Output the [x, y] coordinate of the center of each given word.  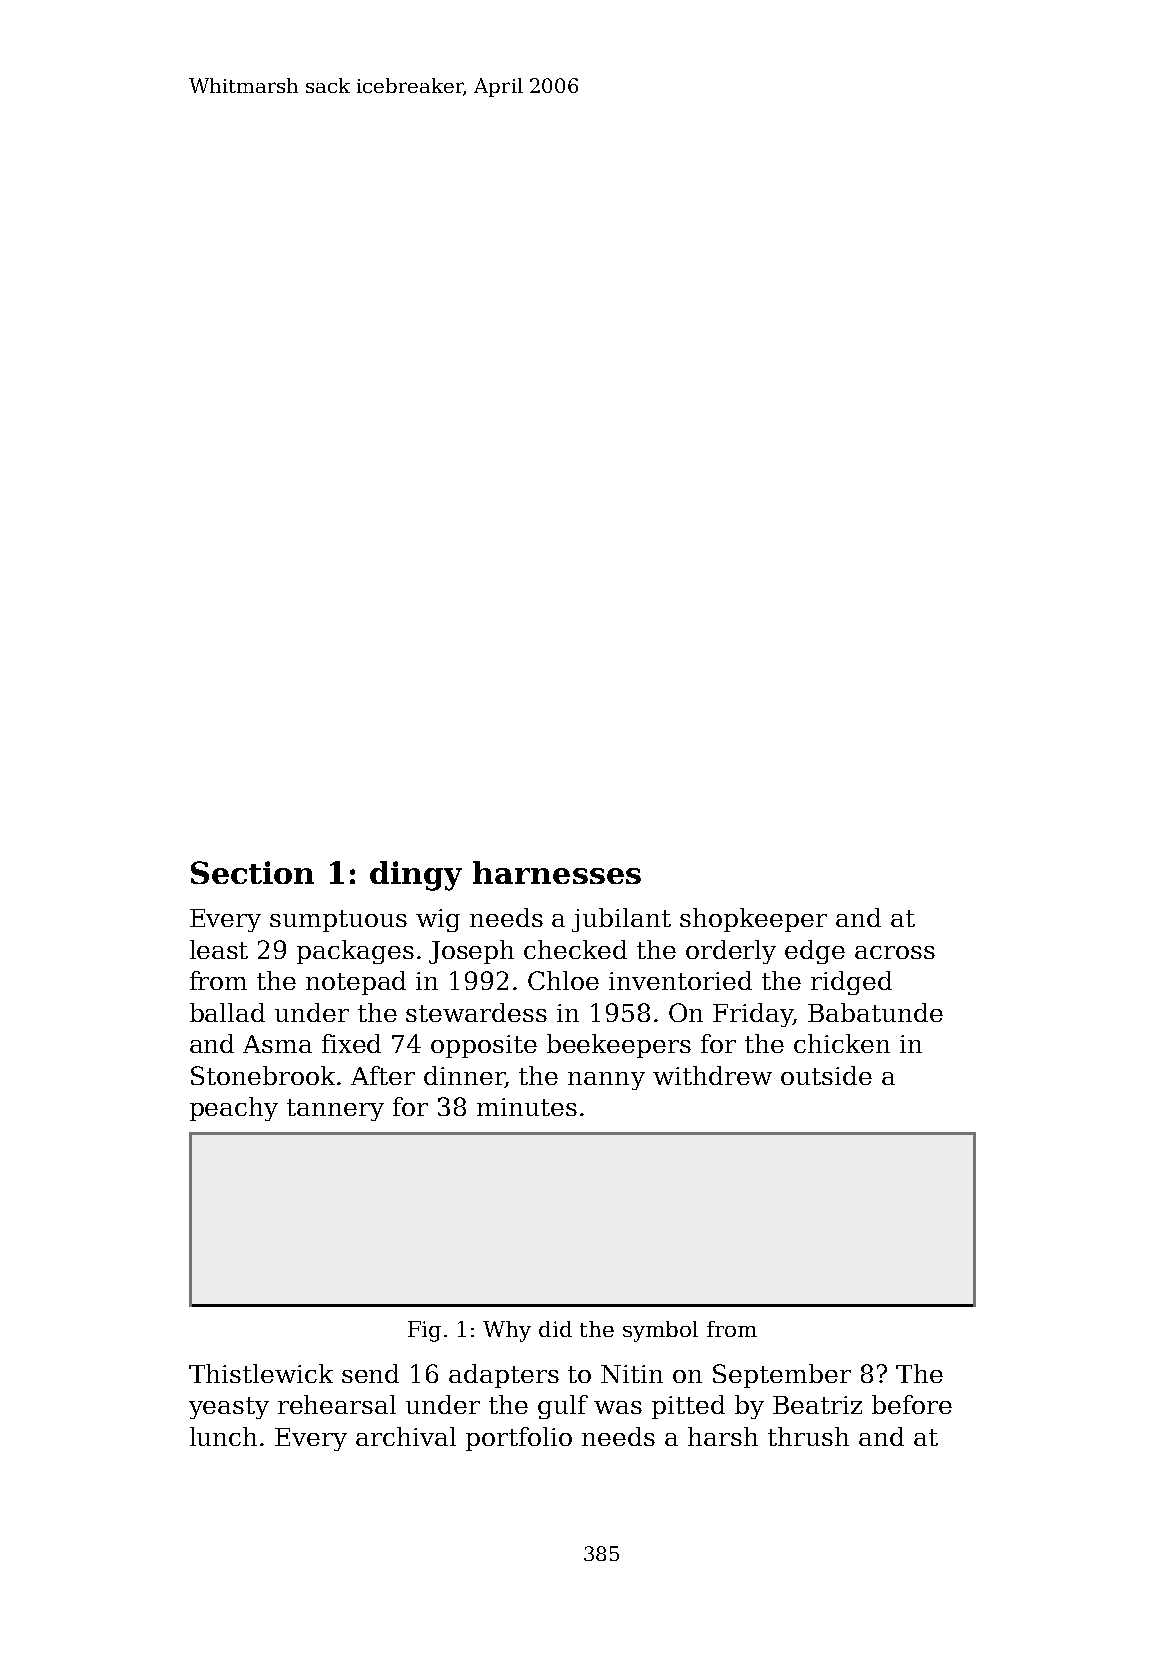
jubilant [621, 920]
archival [406, 1436]
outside [826, 1075]
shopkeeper [753, 920]
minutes [527, 1107]
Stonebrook [263, 1075]
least [219, 949]
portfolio [519, 1439]
